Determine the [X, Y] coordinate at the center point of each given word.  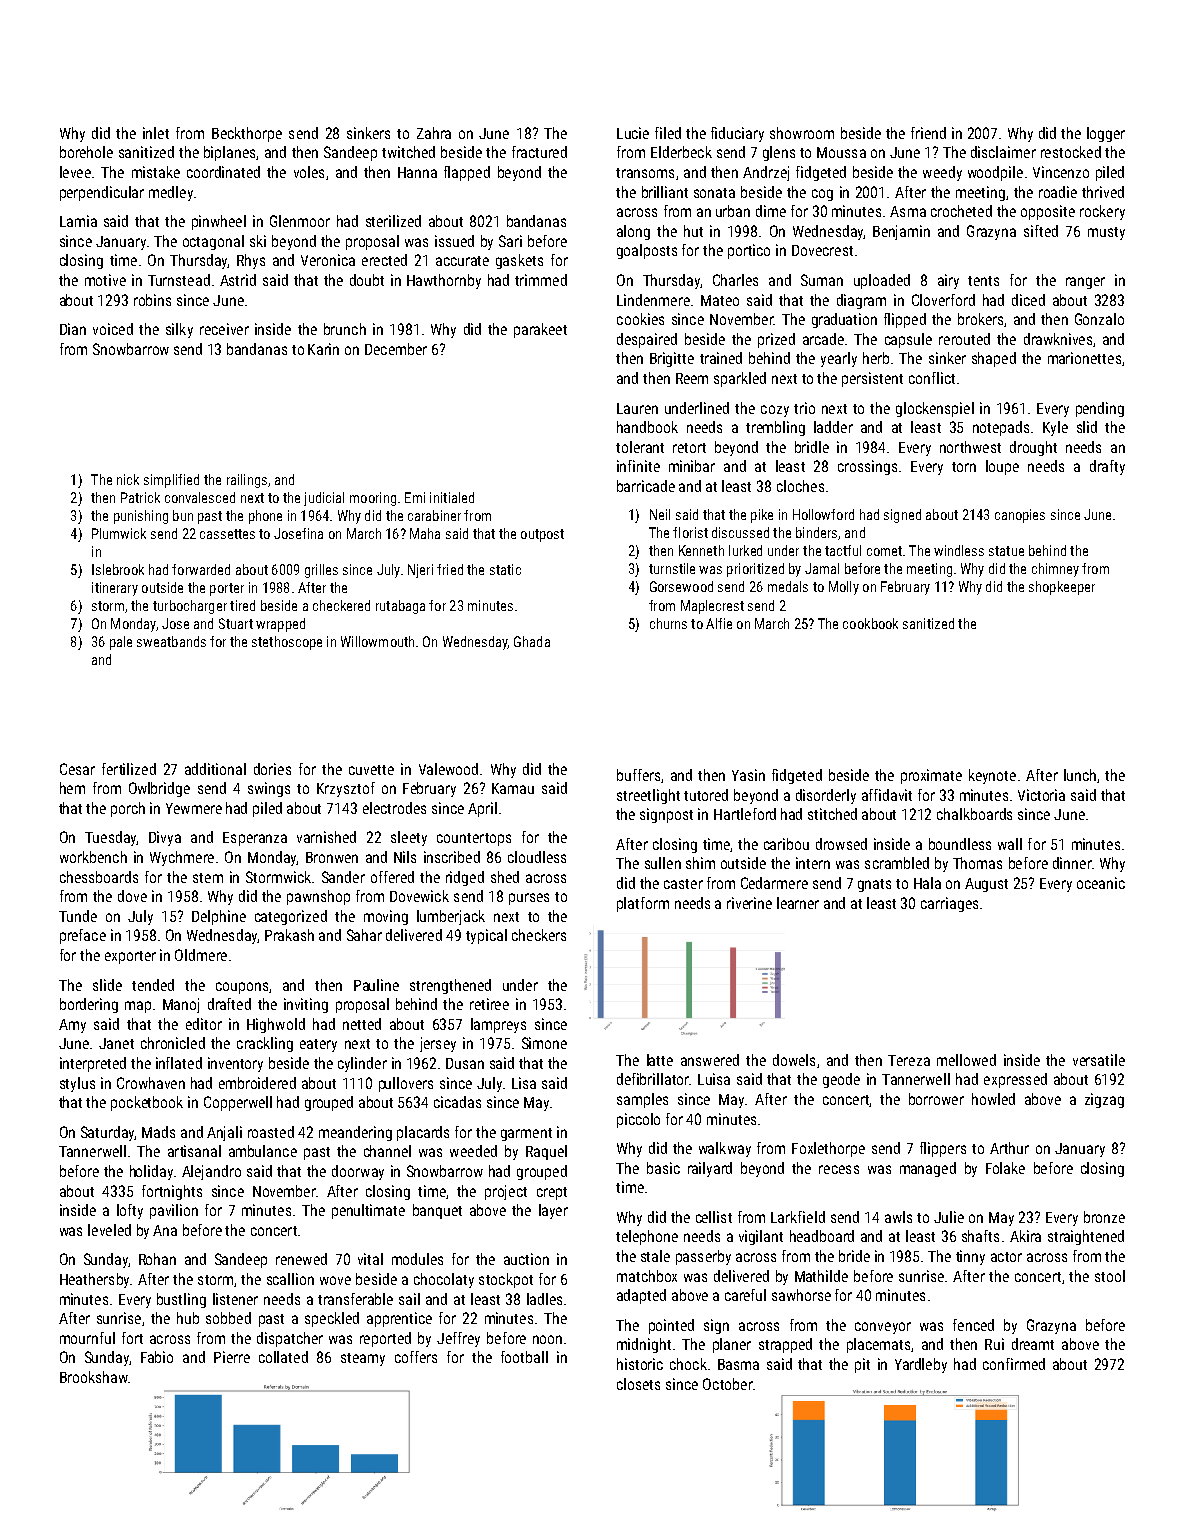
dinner [1072, 863]
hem [72, 788]
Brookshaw [94, 1377]
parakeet [540, 330]
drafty [1107, 467]
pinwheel [219, 222]
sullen [663, 863]
